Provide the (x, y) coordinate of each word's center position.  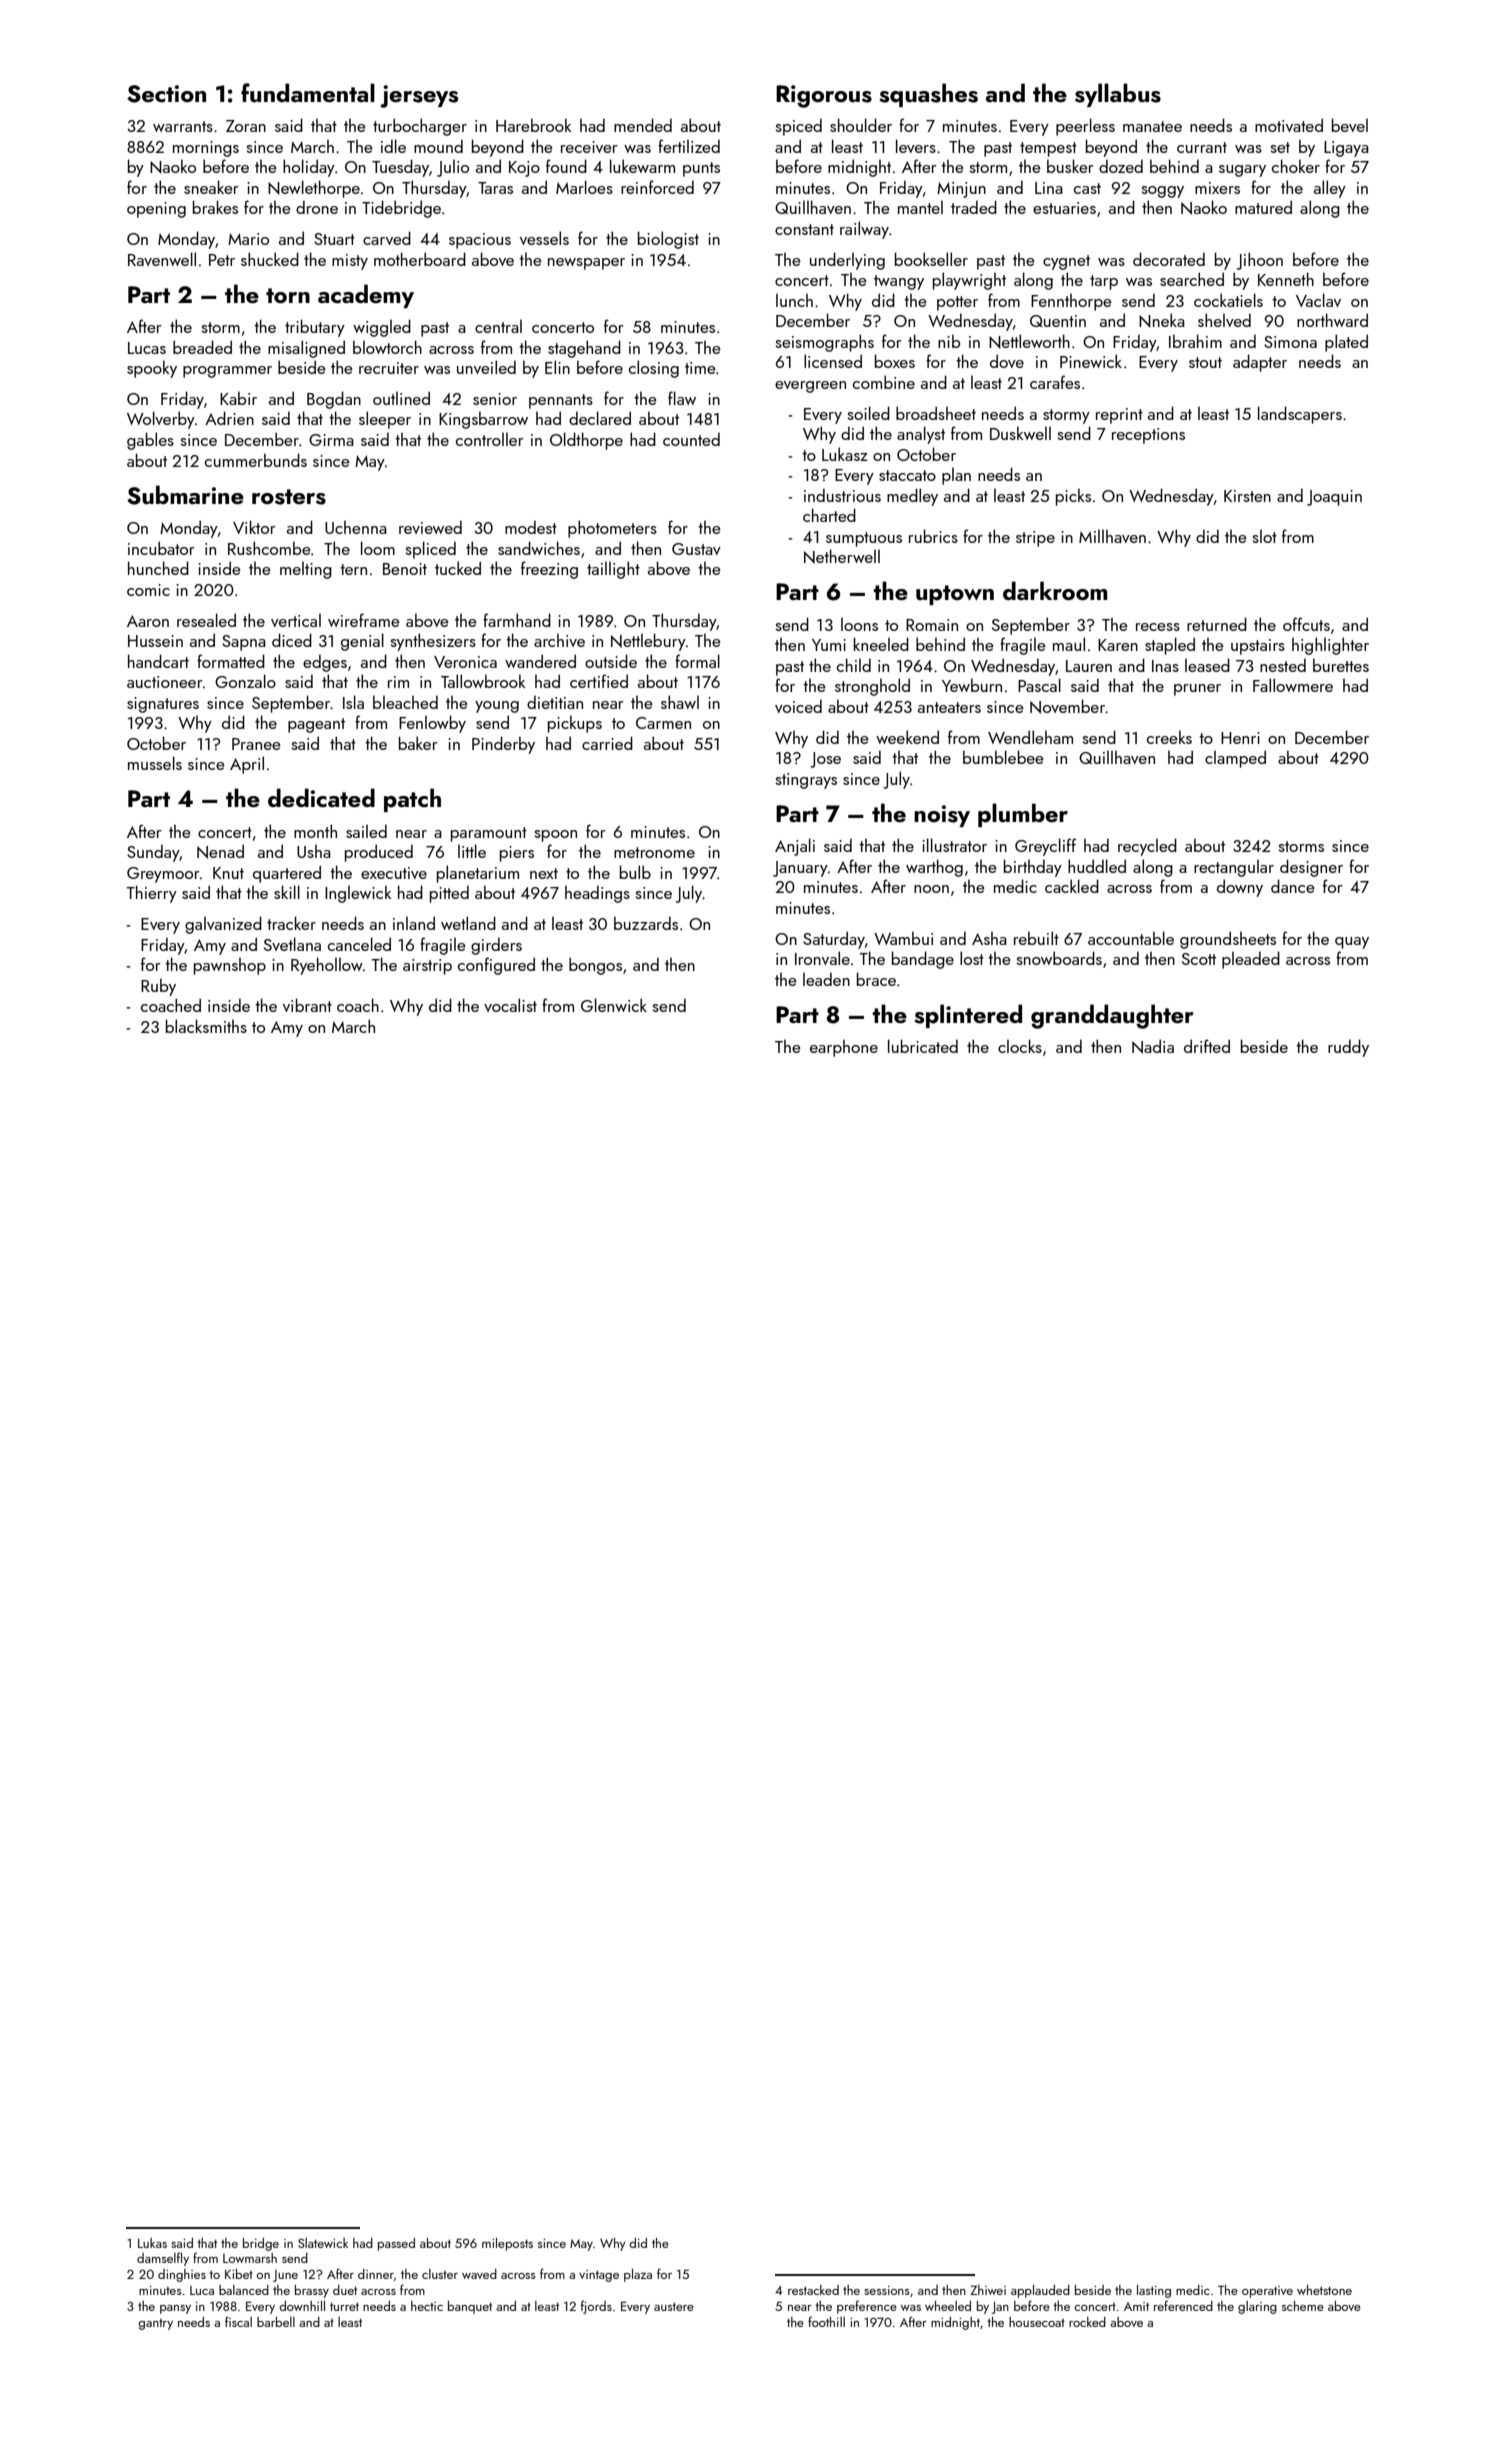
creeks (1169, 737)
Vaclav (1318, 300)
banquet (470, 2307)
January (800, 869)
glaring (1257, 2307)
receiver (589, 147)
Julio (453, 168)
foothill (826, 2322)
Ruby (158, 987)
